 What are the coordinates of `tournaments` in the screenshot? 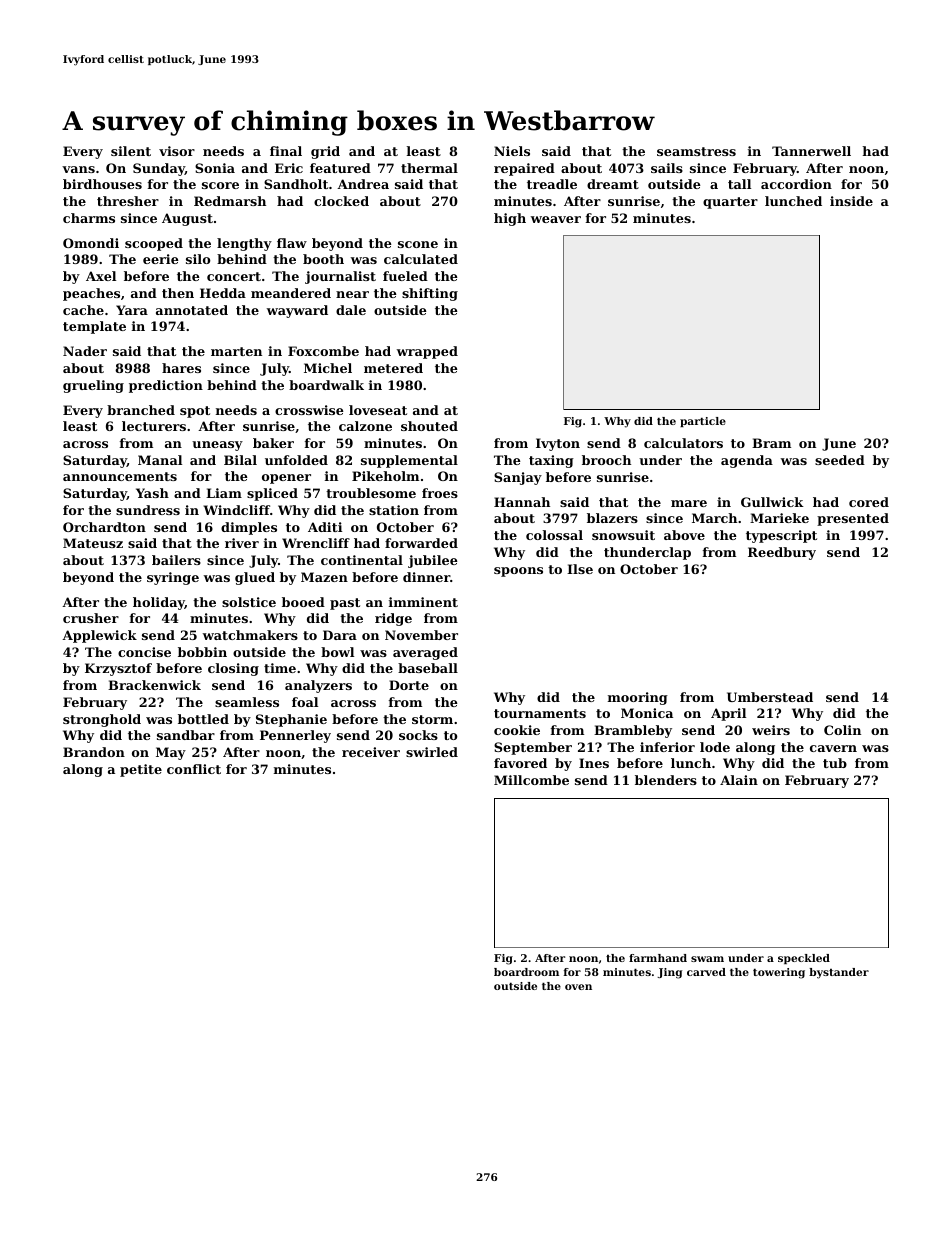 It's located at (540, 713).
